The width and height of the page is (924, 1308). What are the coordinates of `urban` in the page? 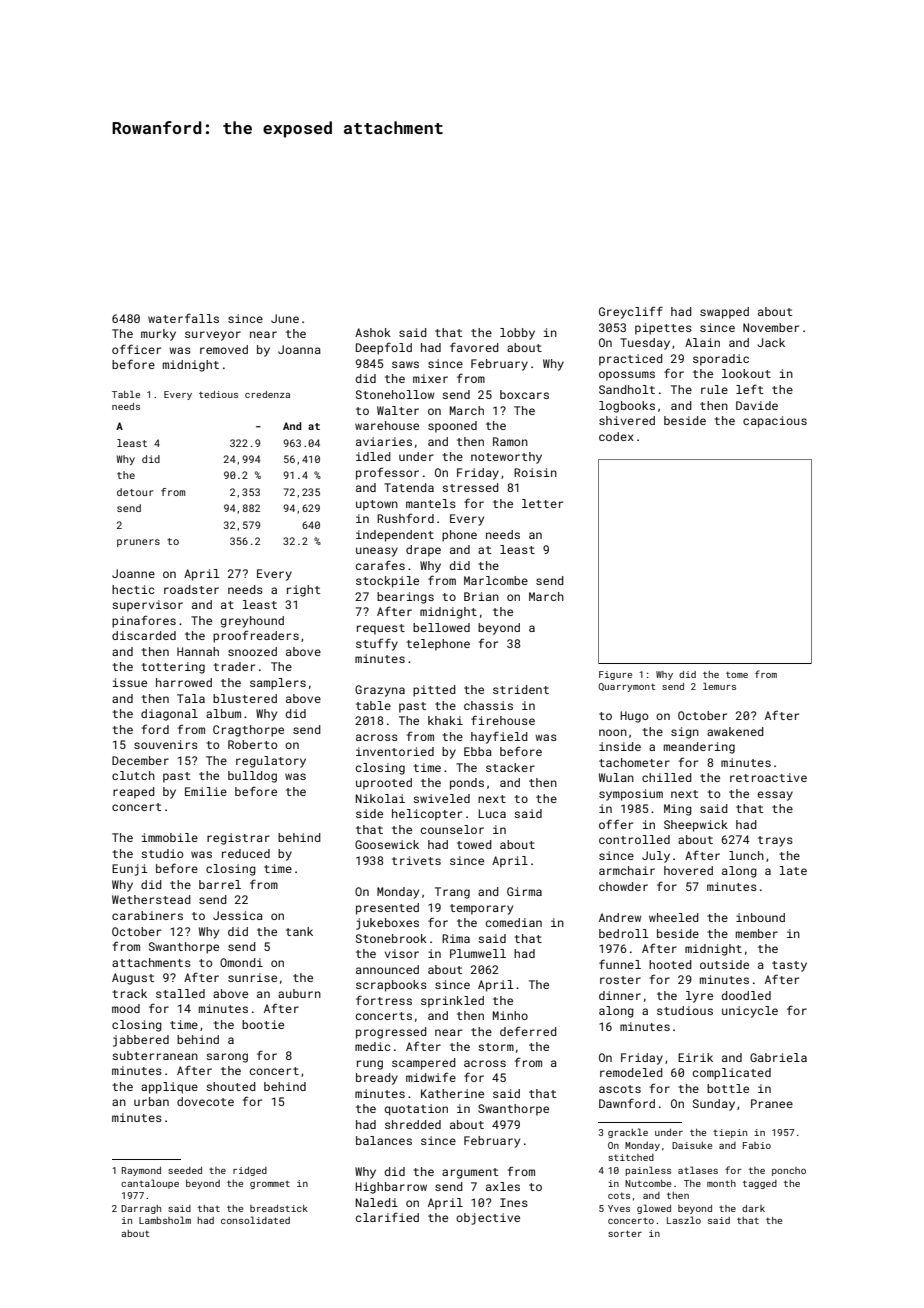 It's located at (151, 1101).
